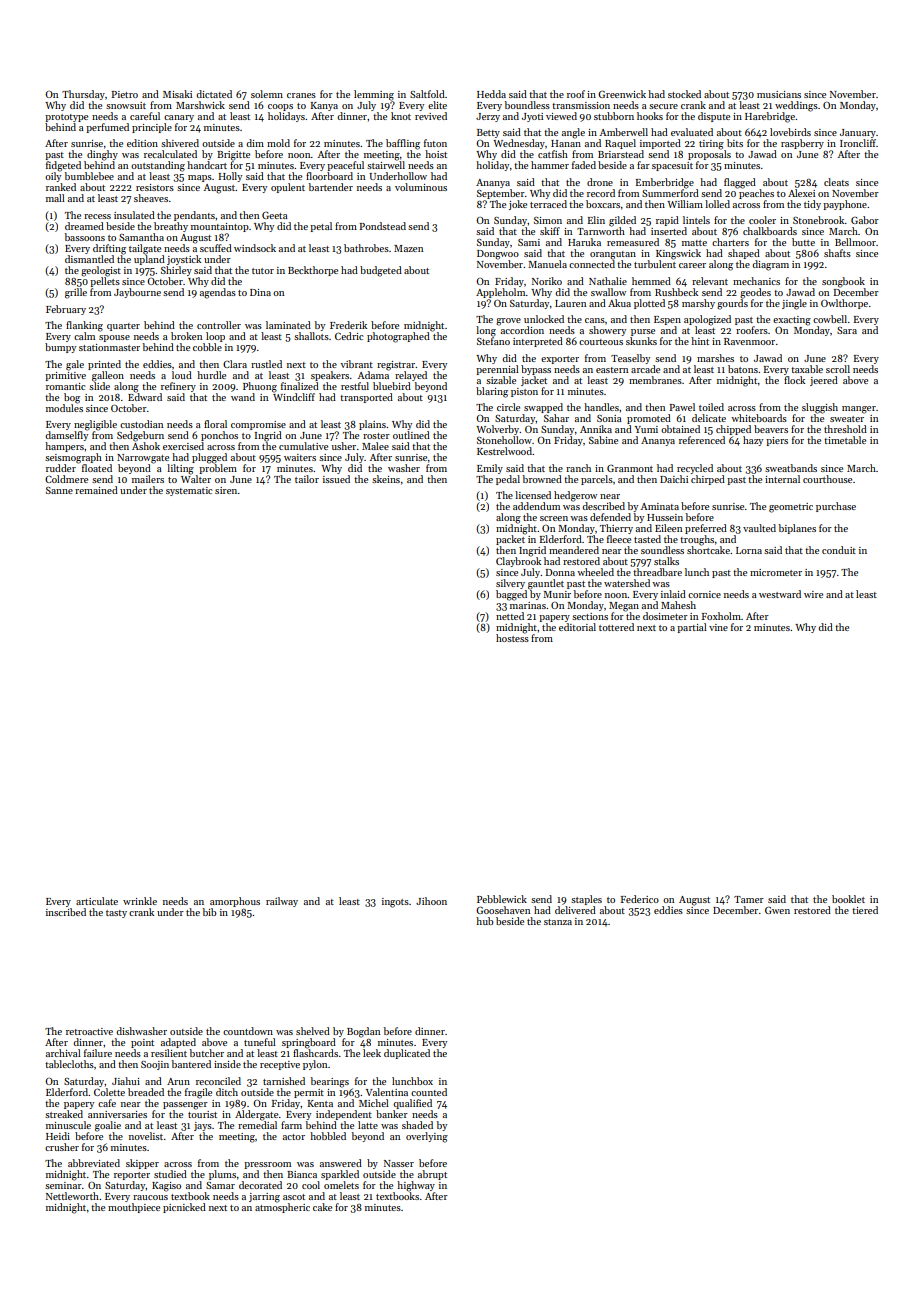 The height and width of the document is (1308, 924). Describe the element at coordinates (194, 216) in the document. I see `pendants` at that location.
